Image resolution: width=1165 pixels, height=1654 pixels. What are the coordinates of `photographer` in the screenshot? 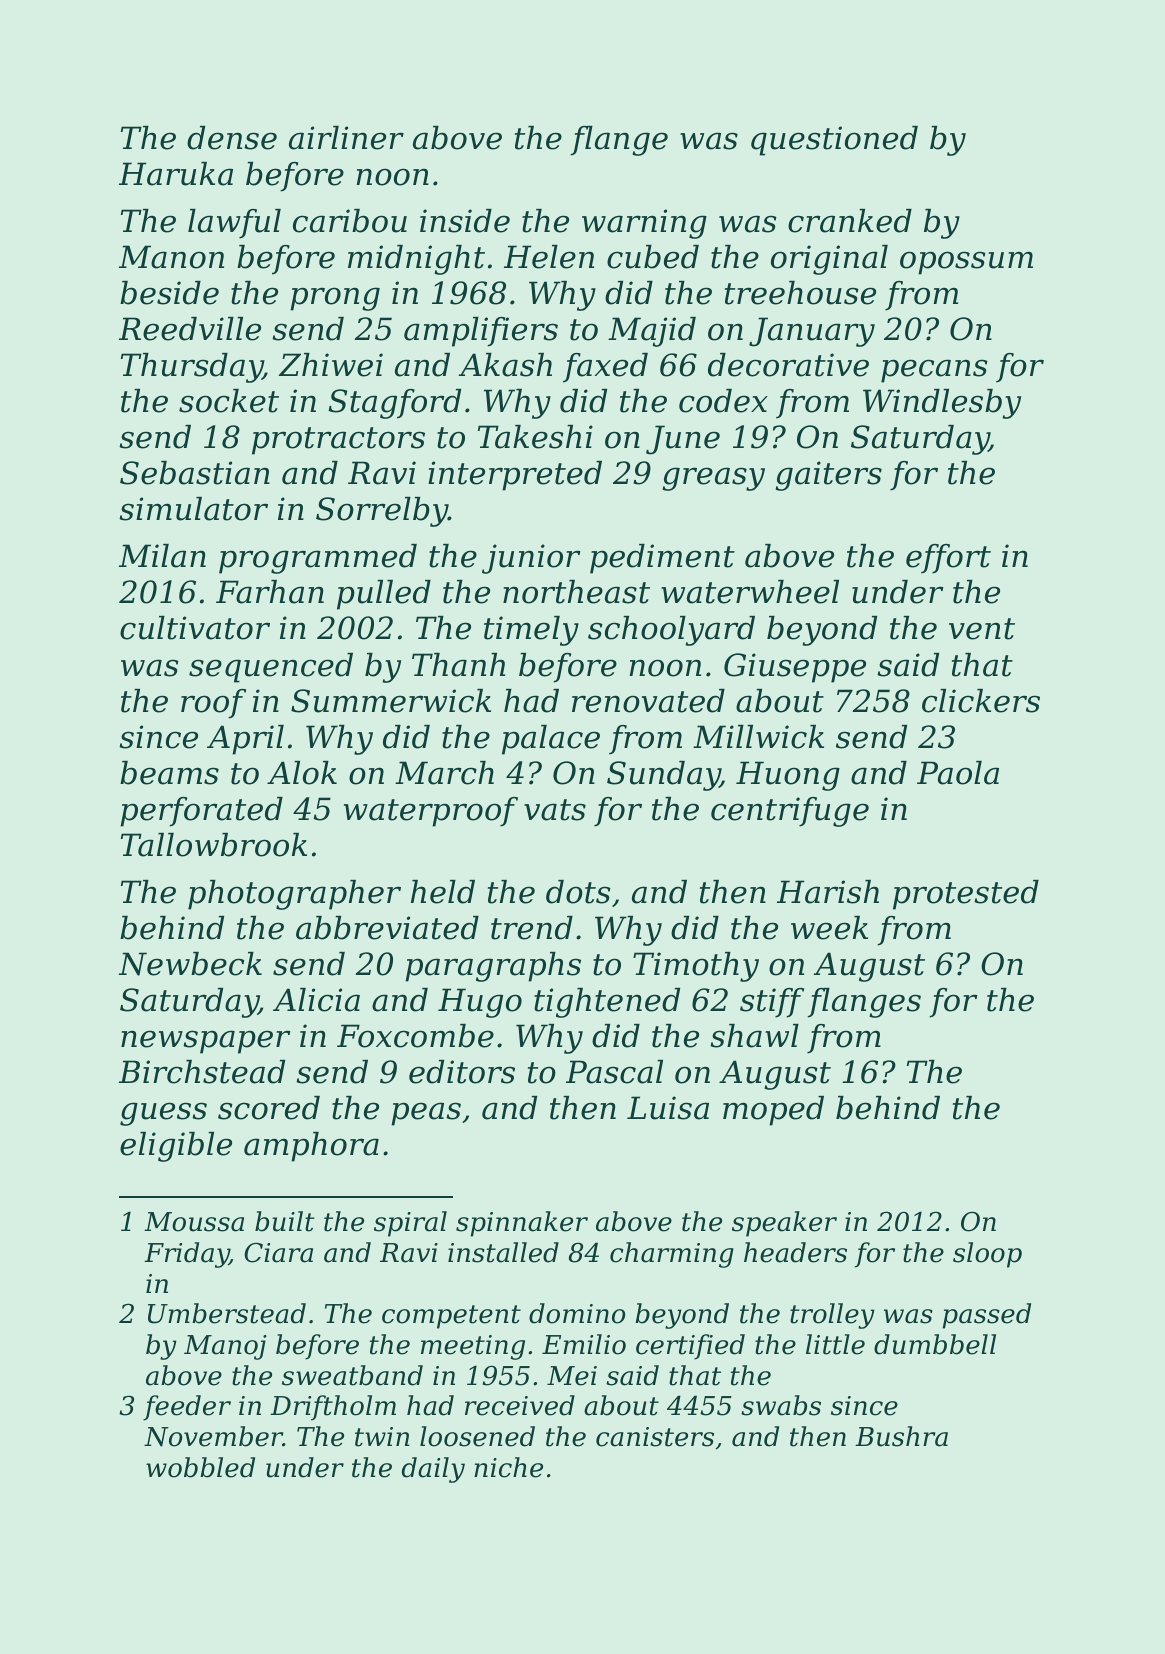 It's located at (294, 895).
